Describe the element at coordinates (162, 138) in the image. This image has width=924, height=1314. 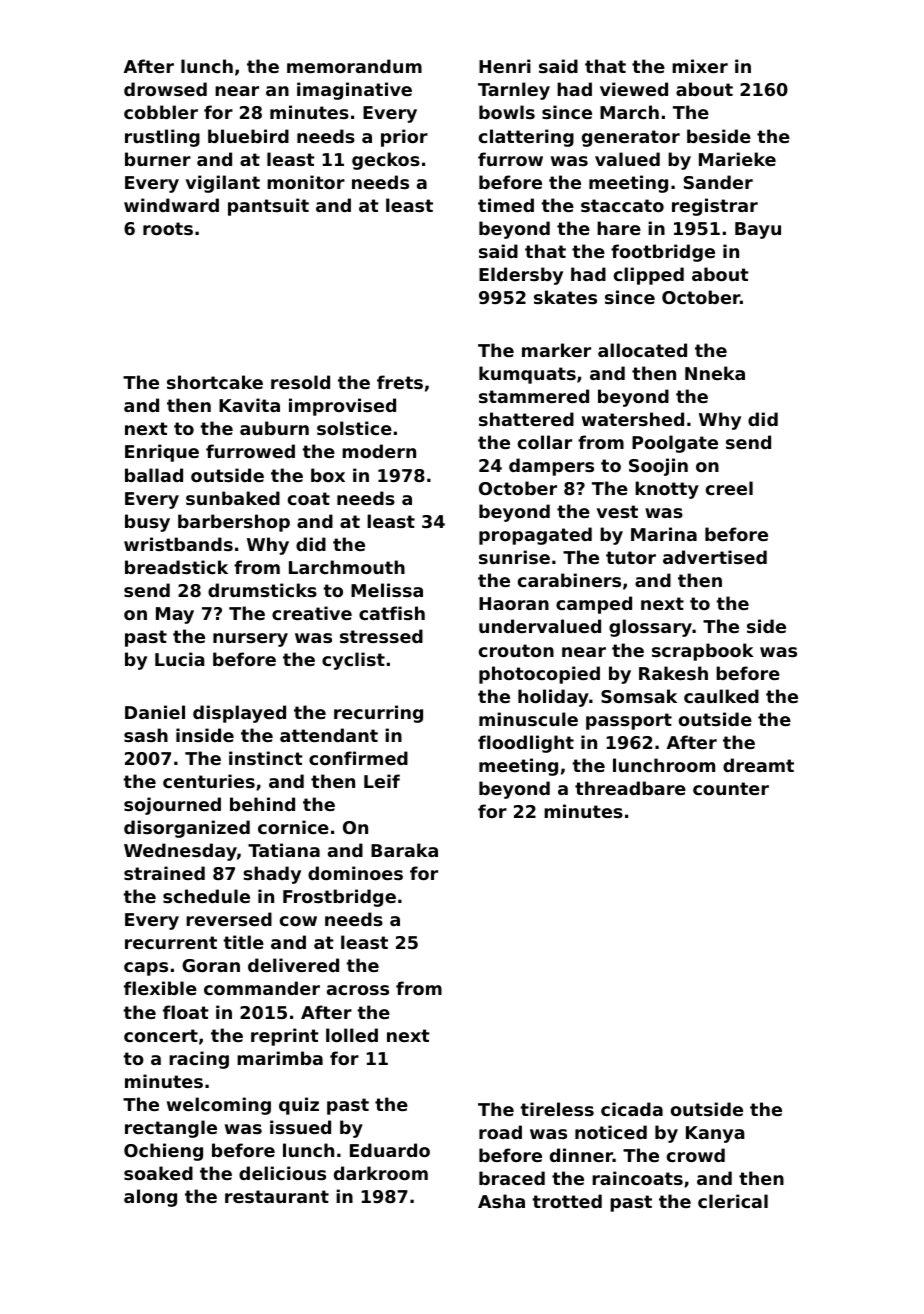
I see `rustling` at that location.
